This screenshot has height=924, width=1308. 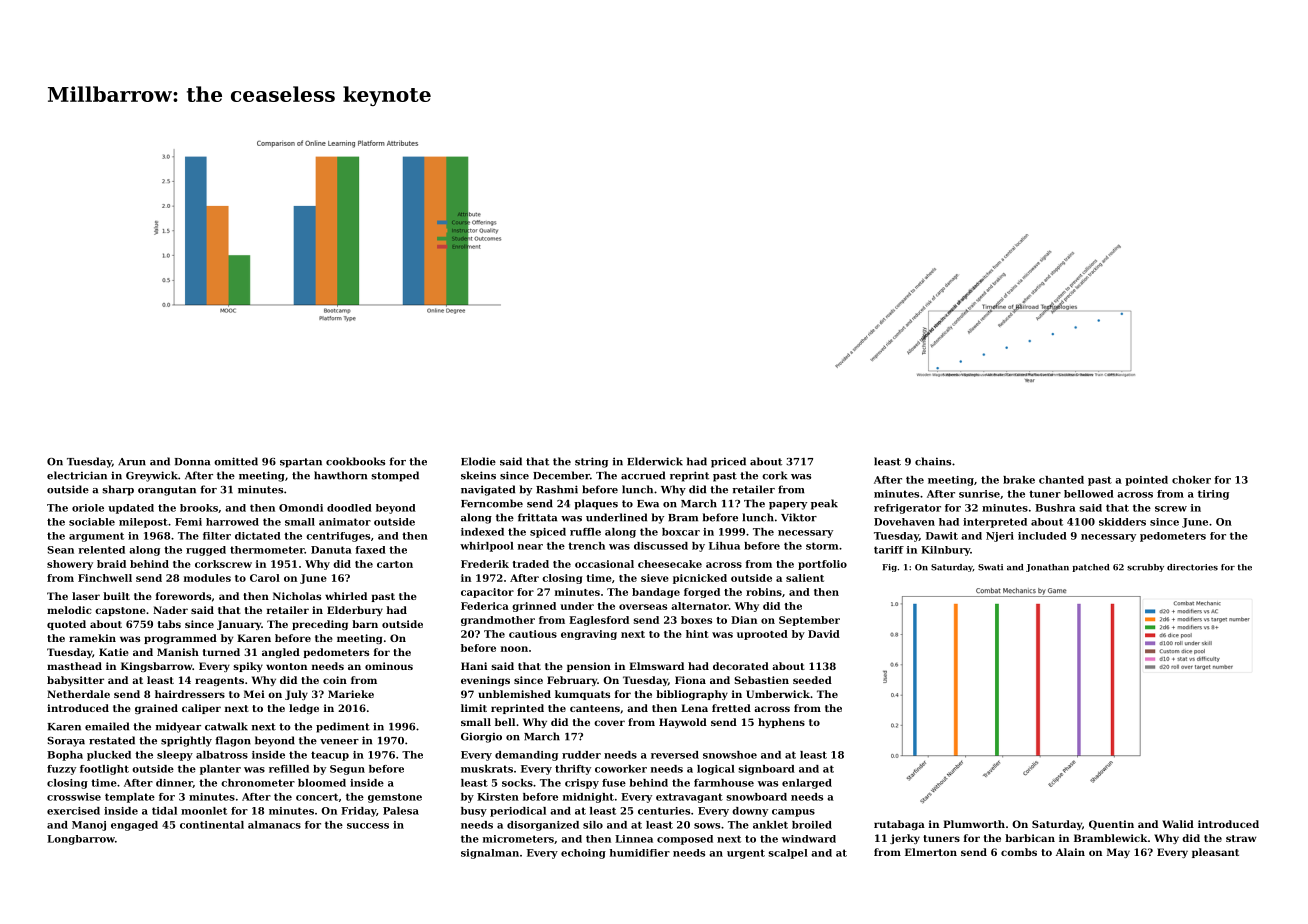 I want to click on Kingsbarrow, so click(x=157, y=667).
